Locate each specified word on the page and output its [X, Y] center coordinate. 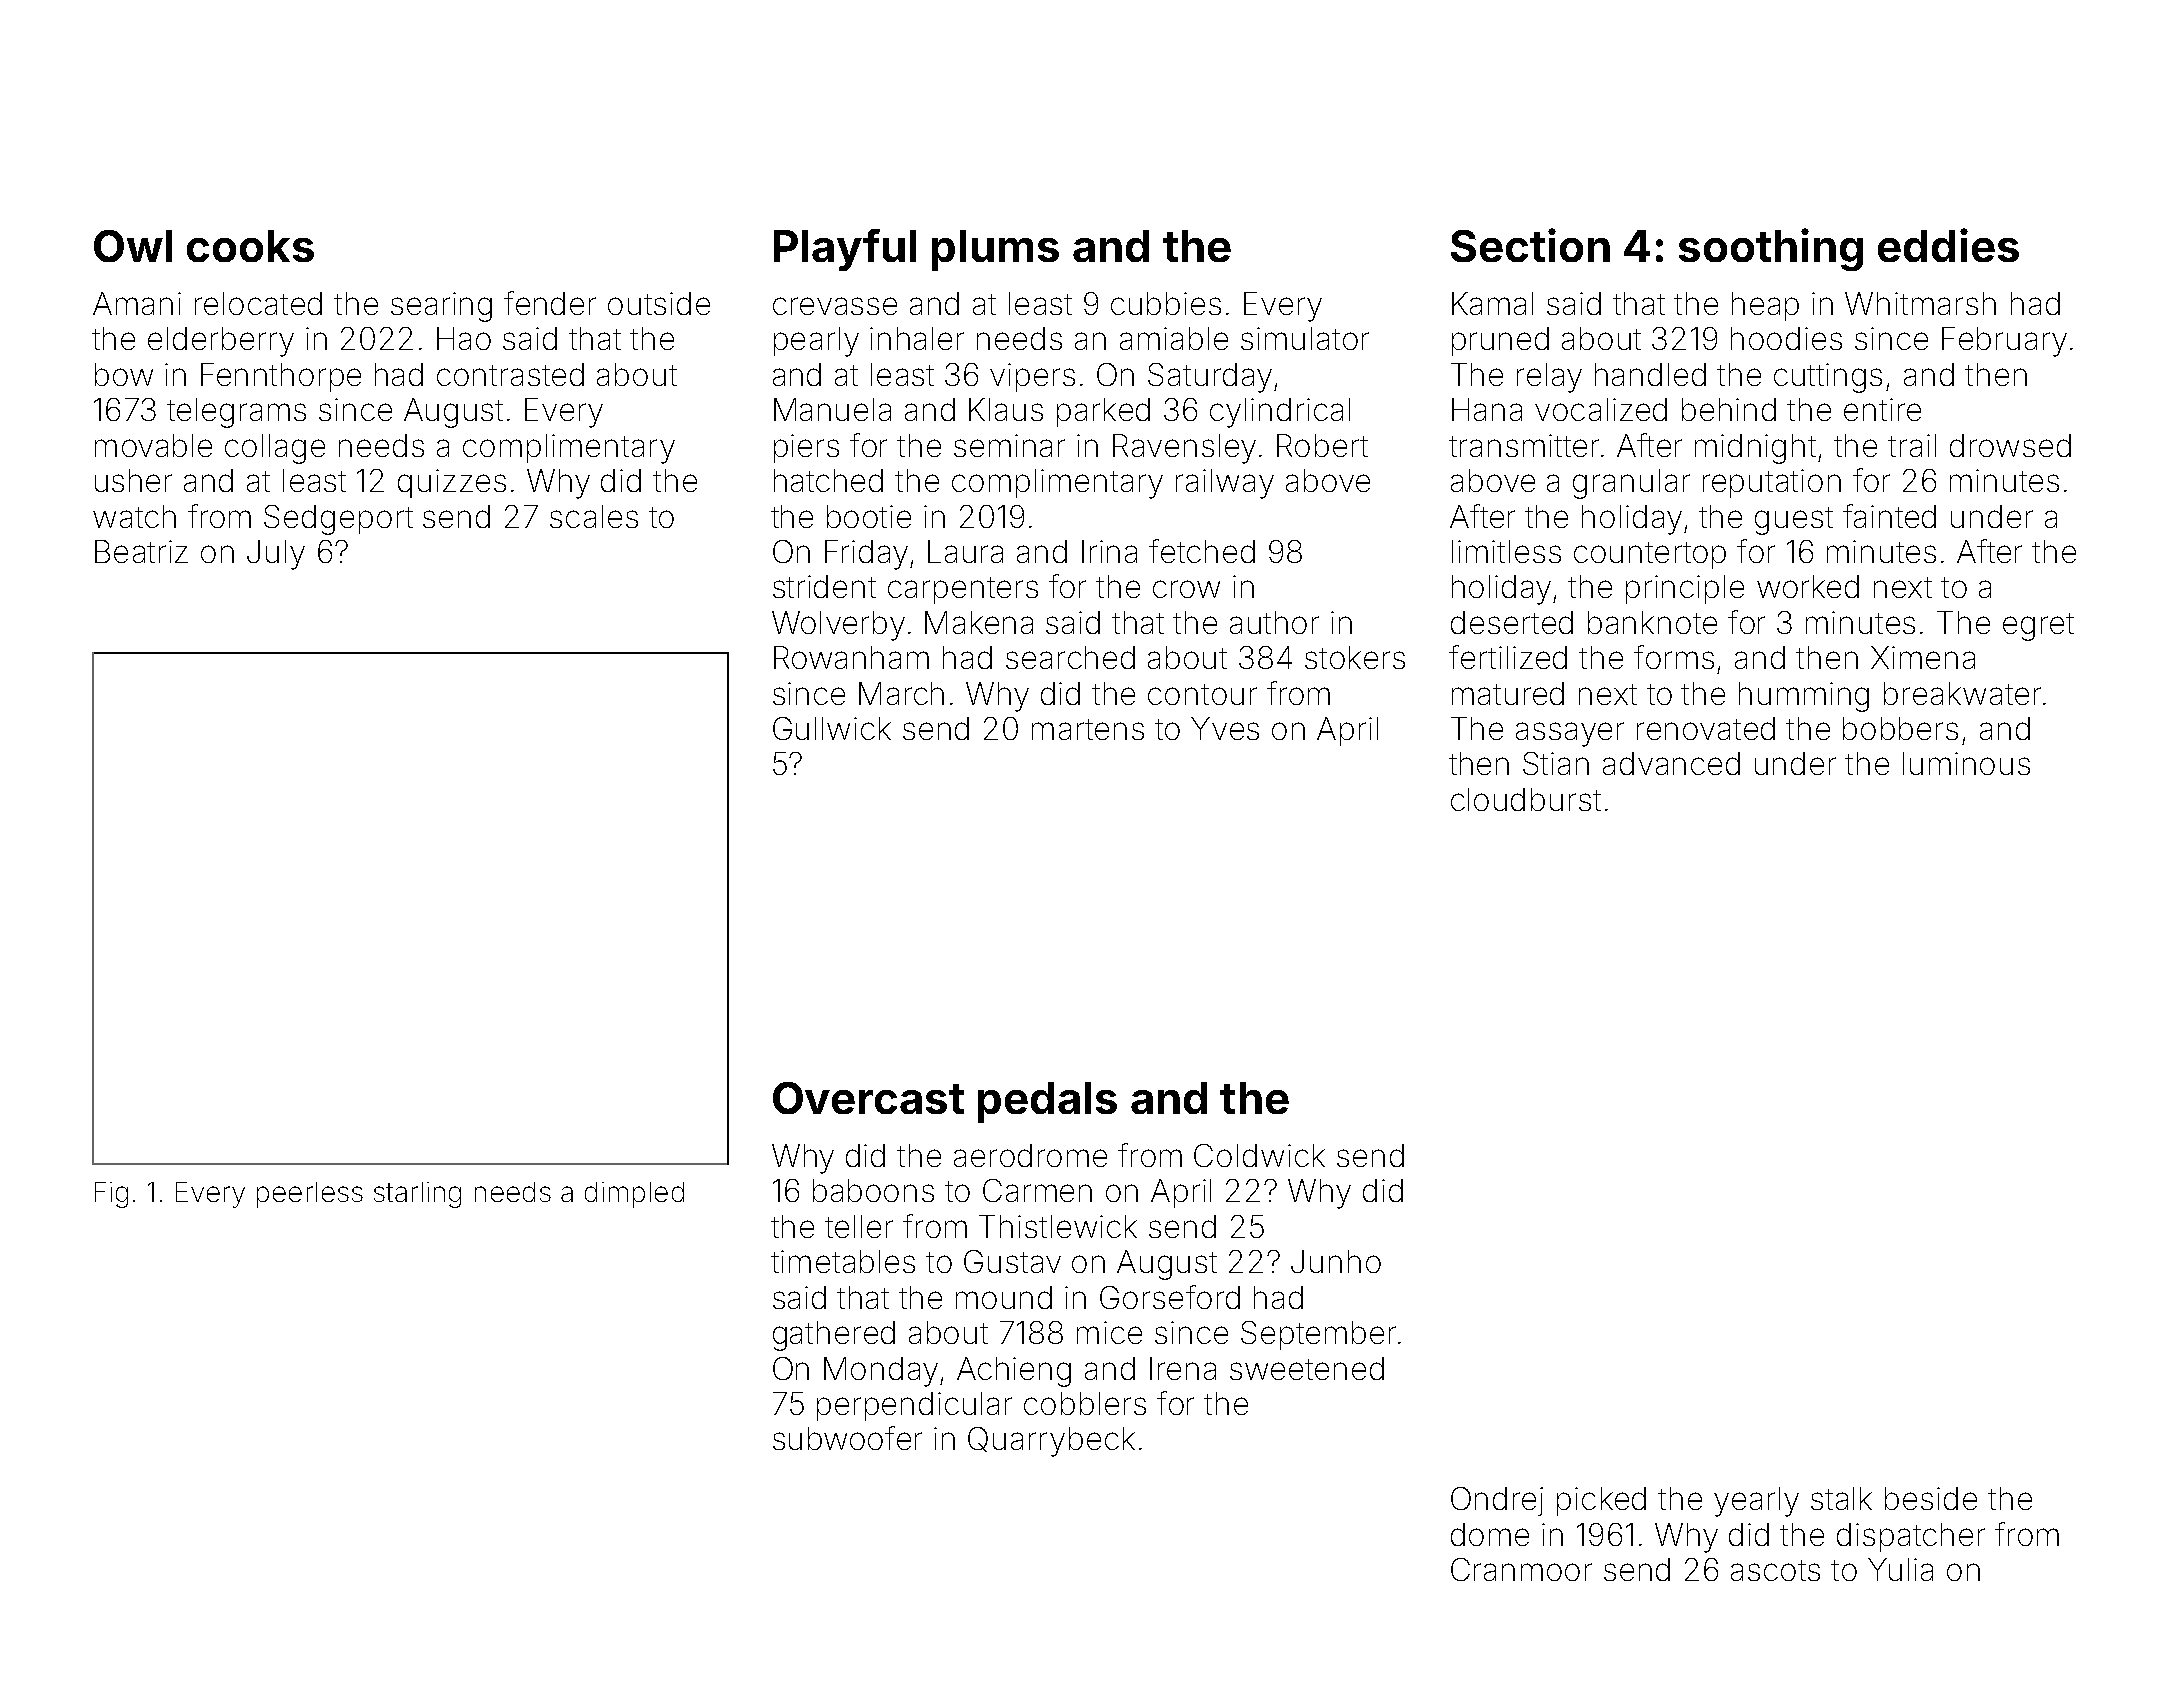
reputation [1772, 483]
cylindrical [1280, 413]
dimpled [634, 1195]
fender [550, 303]
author [1274, 622]
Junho [1336, 1261]
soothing [1771, 249]
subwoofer [847, 1438]
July [276, 555]
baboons [873, 1190]
